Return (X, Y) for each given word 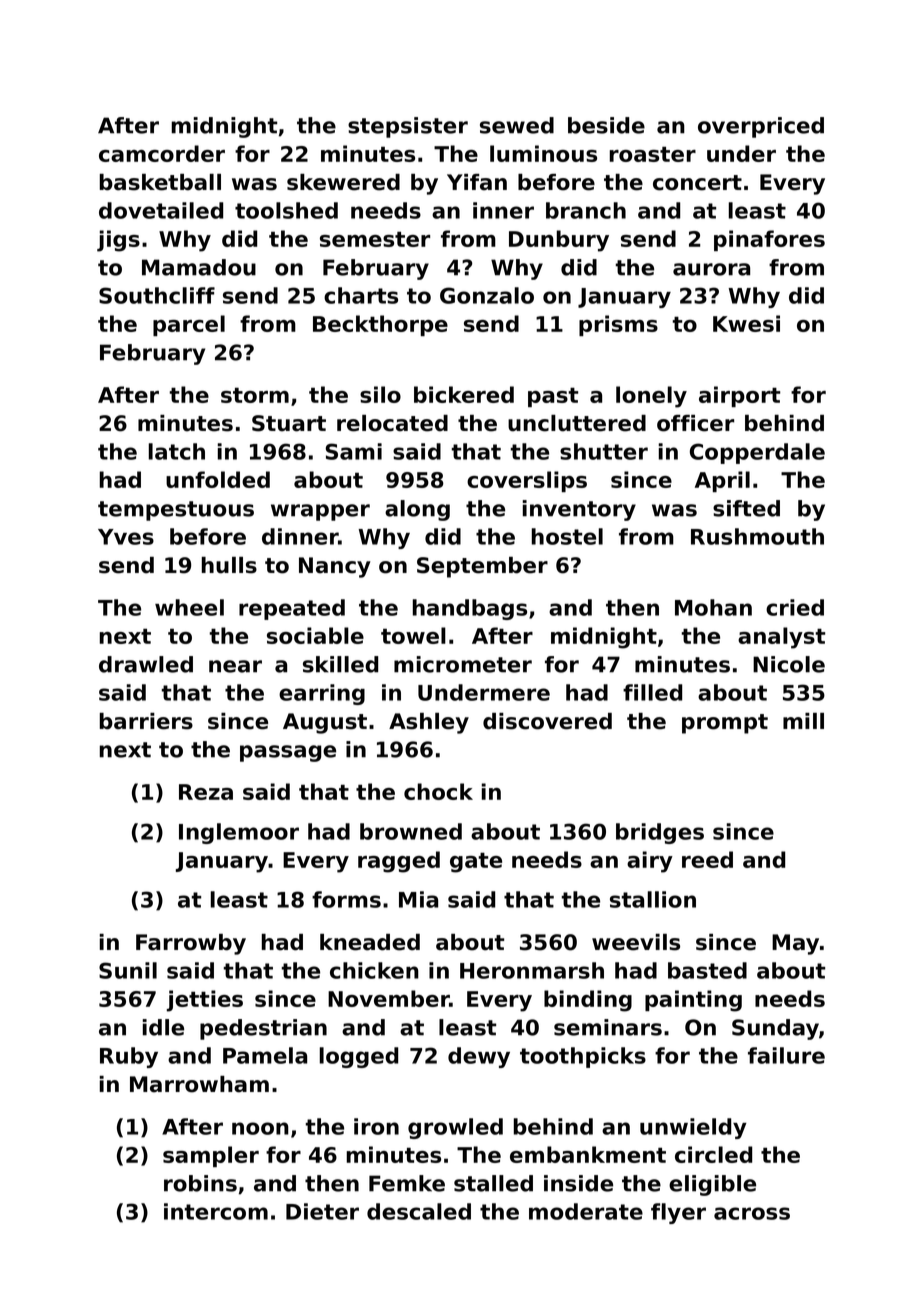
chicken (374, 970)
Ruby (129, 1057)
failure (786, 1055)
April (722, 481)
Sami (354, 451)
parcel (189, 325)
